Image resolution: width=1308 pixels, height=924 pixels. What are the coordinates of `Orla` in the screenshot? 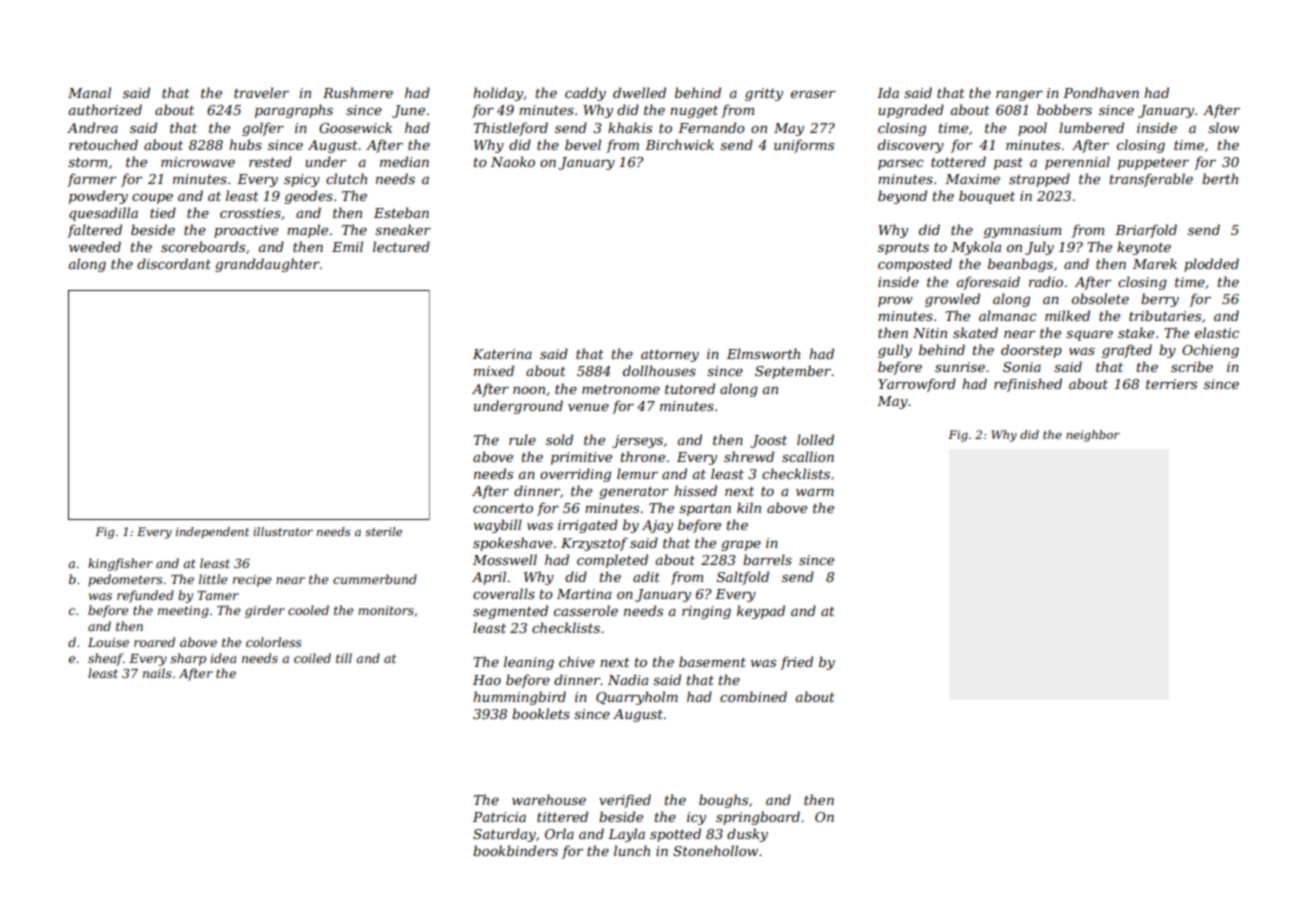 It's located at (559, 833).
